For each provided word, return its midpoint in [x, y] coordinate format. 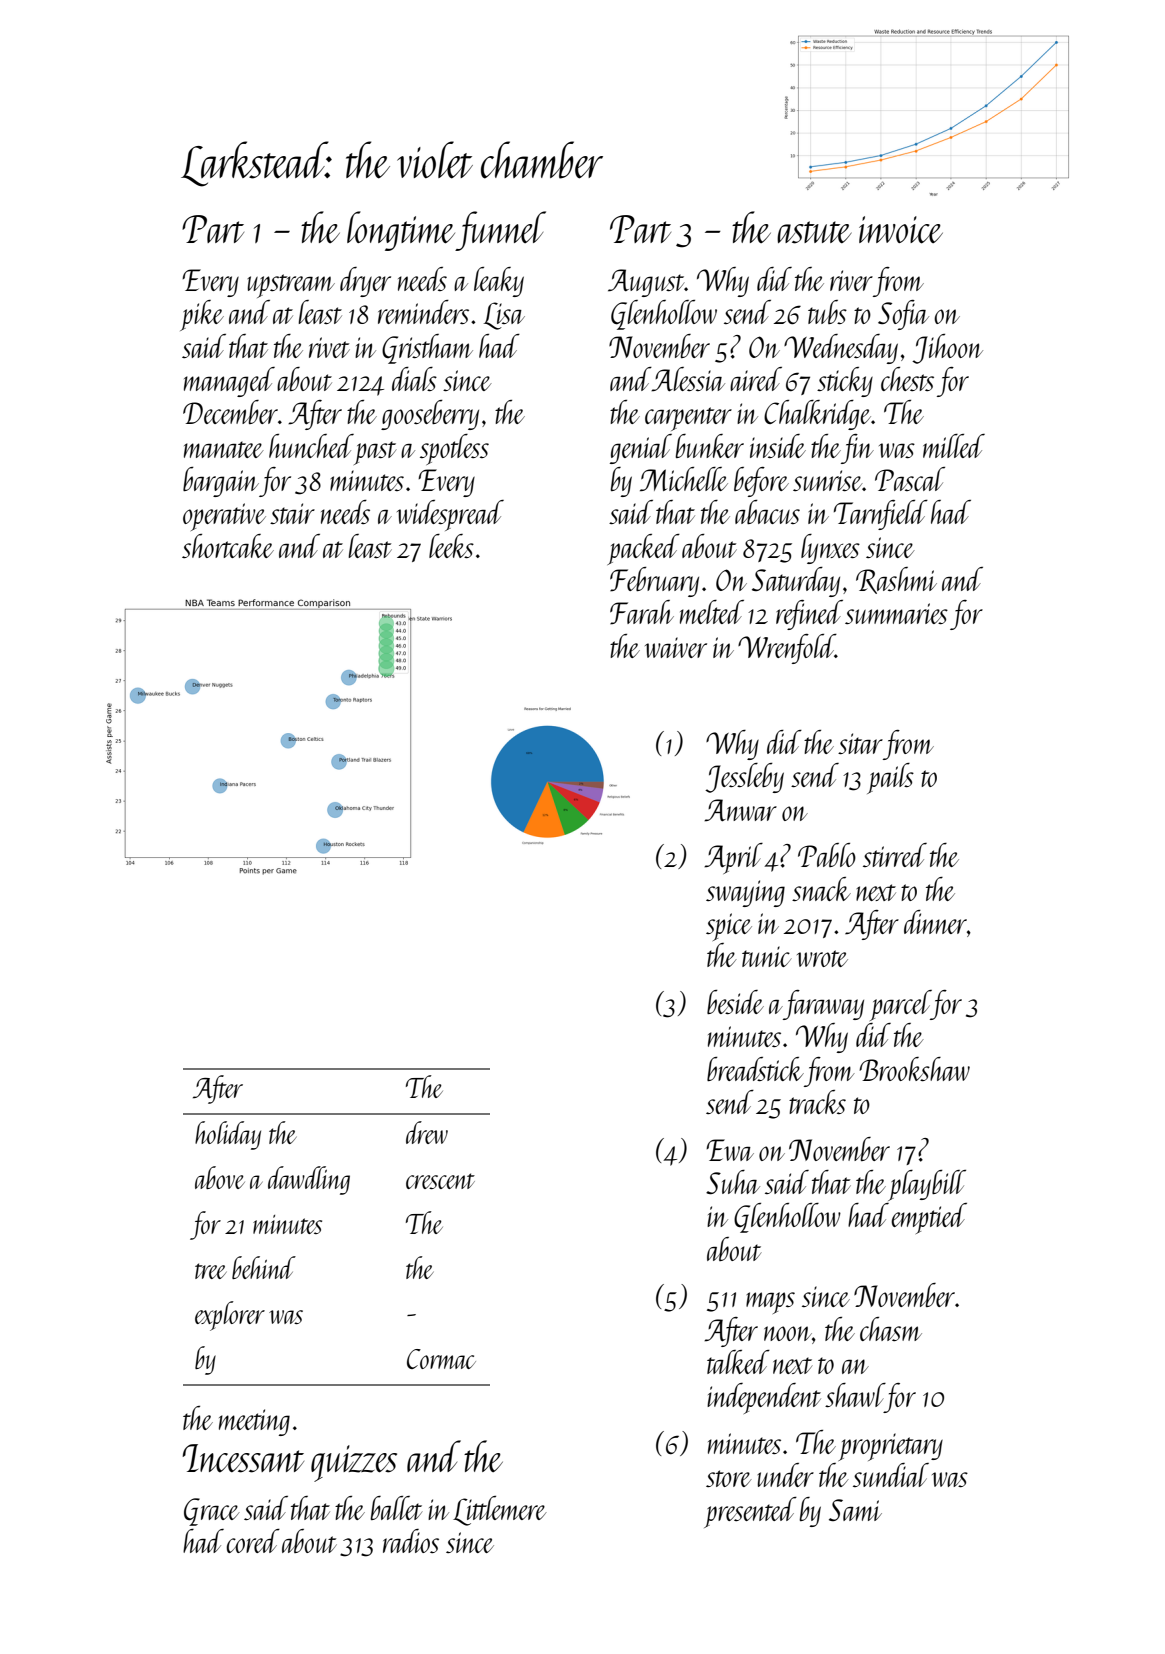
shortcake [228, 546]
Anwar [740, 810]
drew [427, 1132]
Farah [642, 612]
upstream [291, 286]
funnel [501, 231]
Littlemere [500, 1511]
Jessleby [744, 778]
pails [890, 778]
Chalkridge [817, 415]
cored [253, 1541]
